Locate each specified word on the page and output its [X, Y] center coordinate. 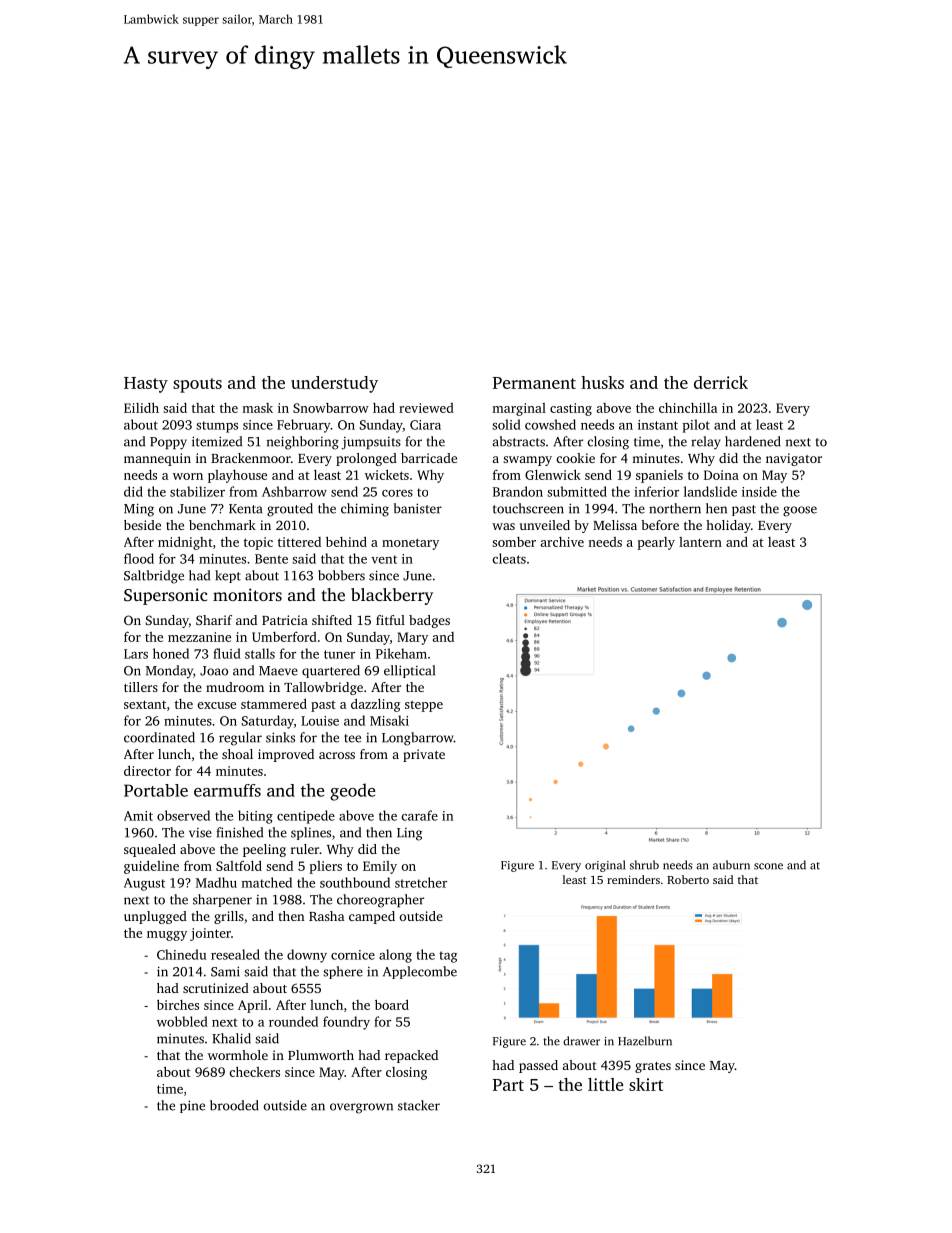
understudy [334, 384]
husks [602, 382]
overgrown [361, 1108]
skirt [646, 1084]
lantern [700, 542]
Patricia [285, 620]
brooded [234, 1105]
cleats [509, 558]
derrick [721, 382]
